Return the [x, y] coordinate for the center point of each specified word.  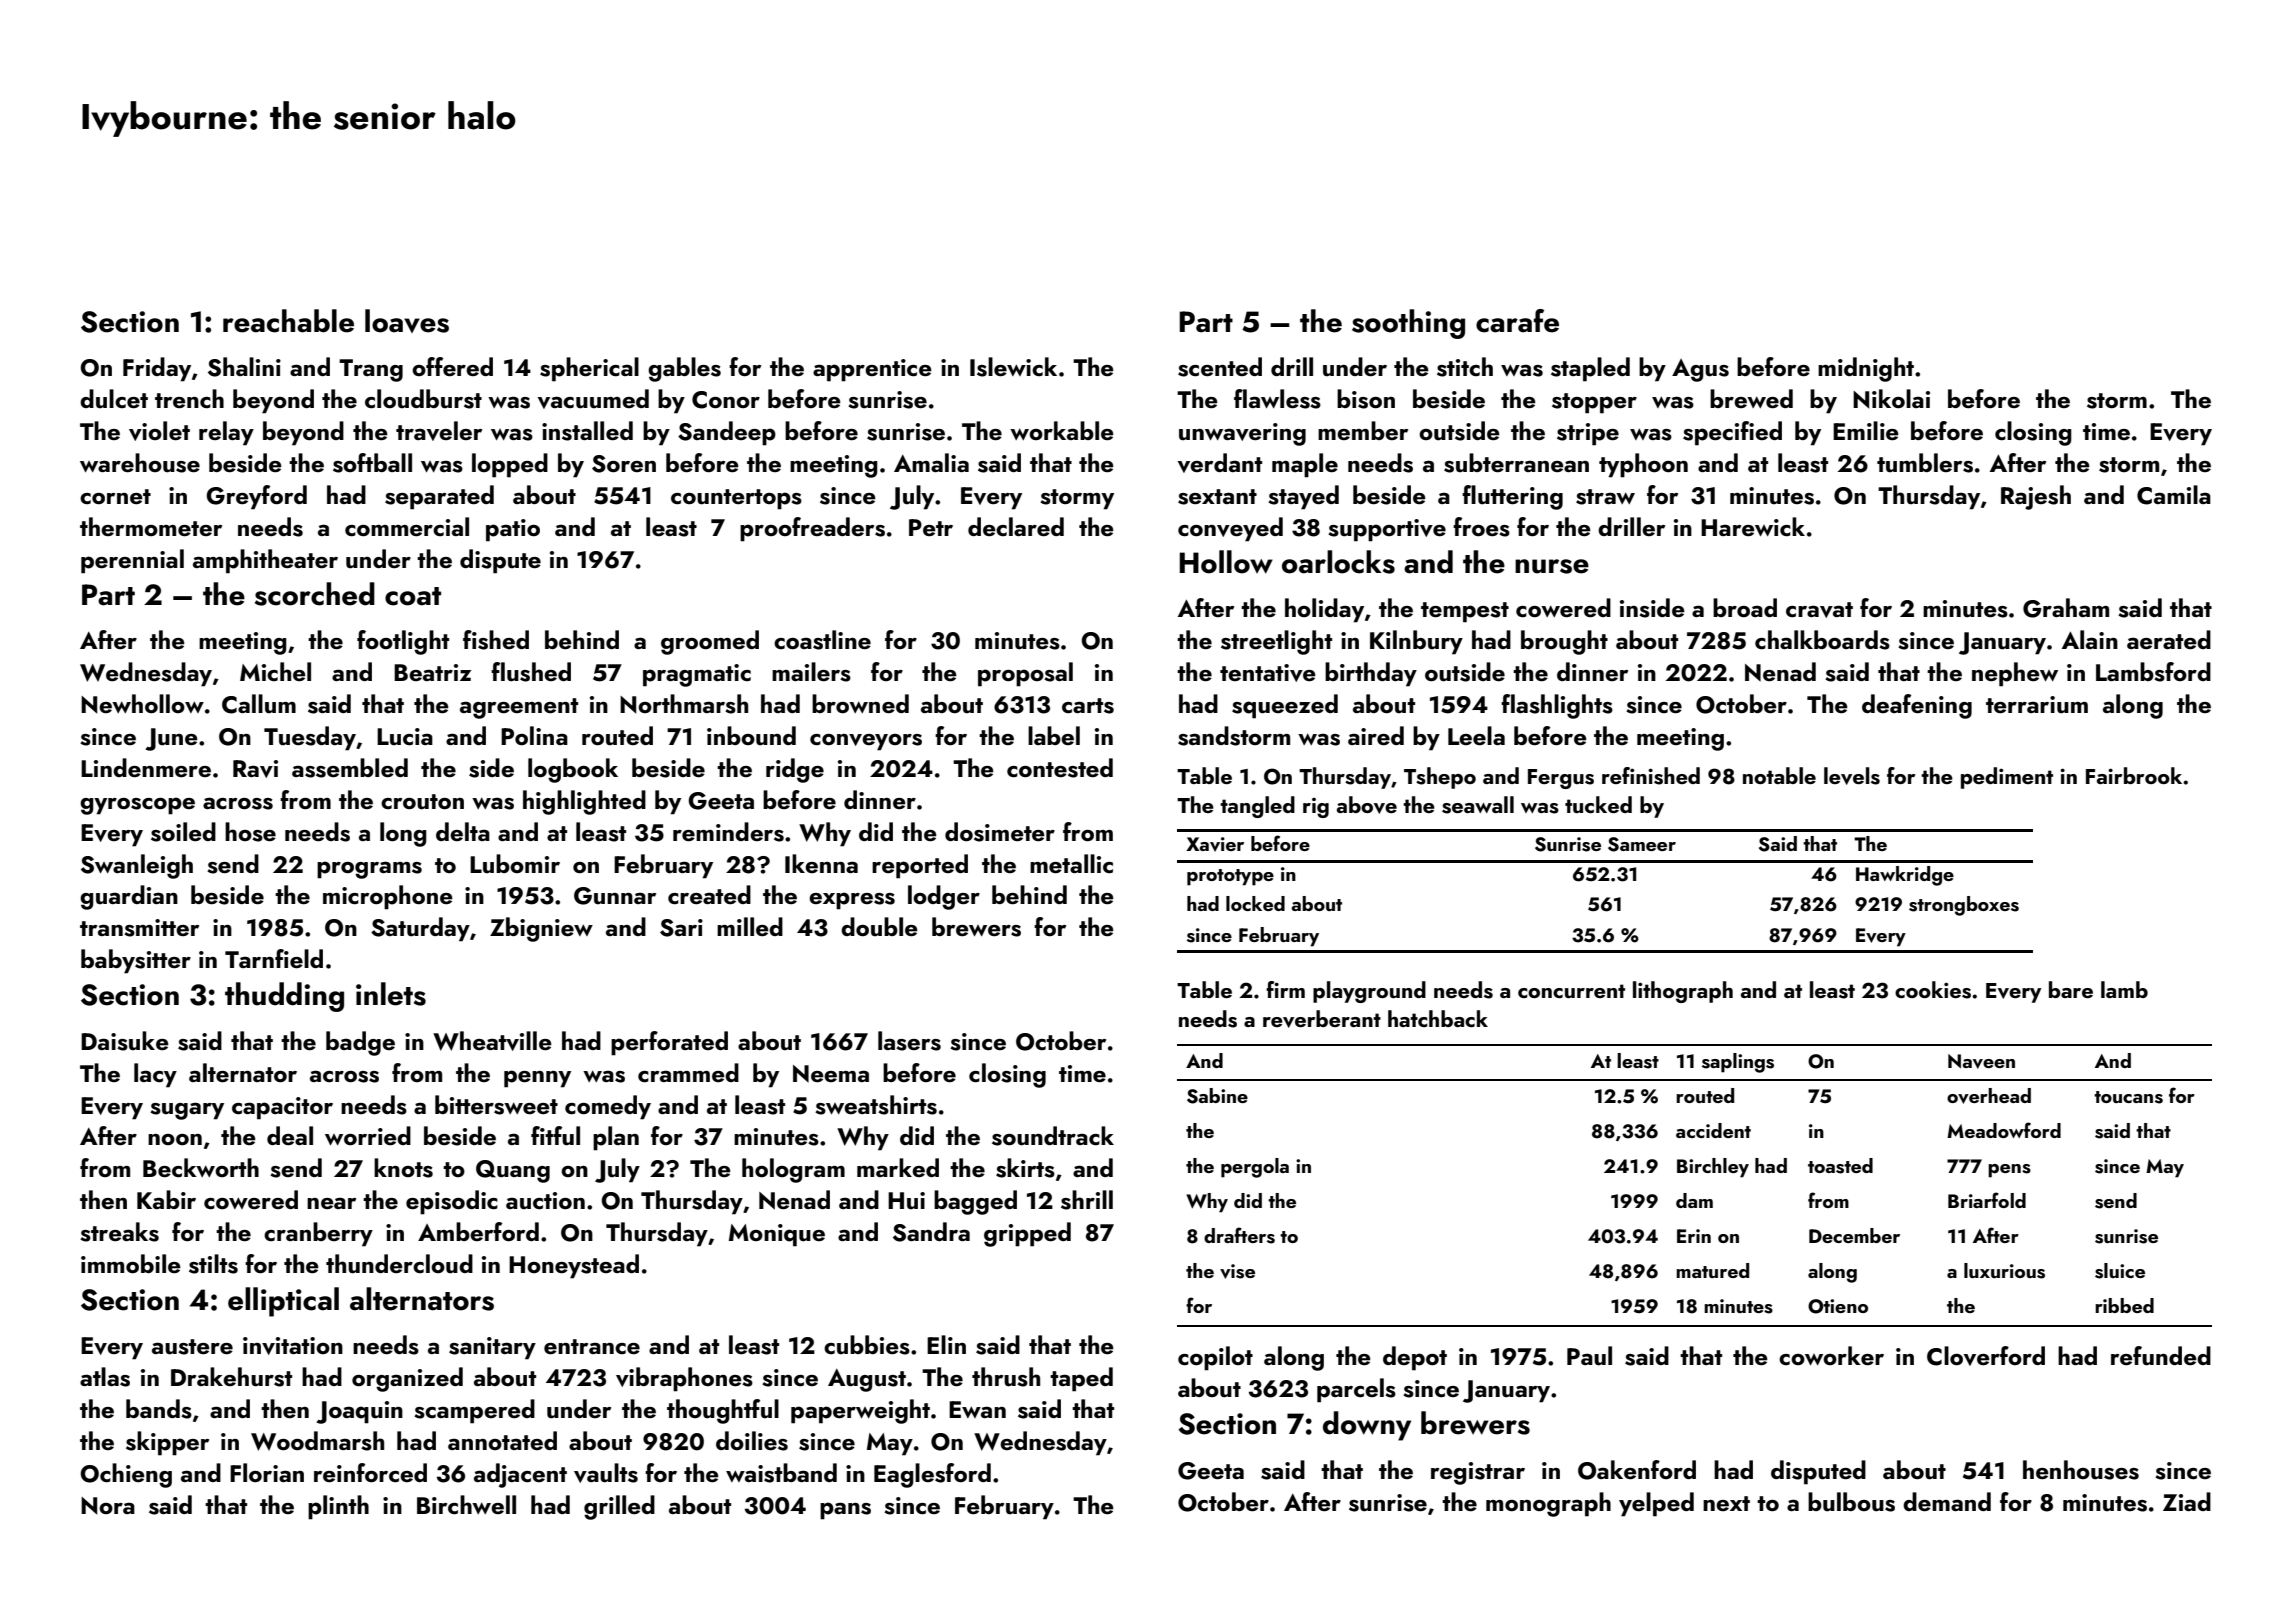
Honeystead [574, 1266]
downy [1367, 1426]
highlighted [584, 802]
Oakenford [1637, 1470]
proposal [1025, 674]
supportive [1387, 530]
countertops [736, 499]
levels [1852, 776]
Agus [1700, 370]
